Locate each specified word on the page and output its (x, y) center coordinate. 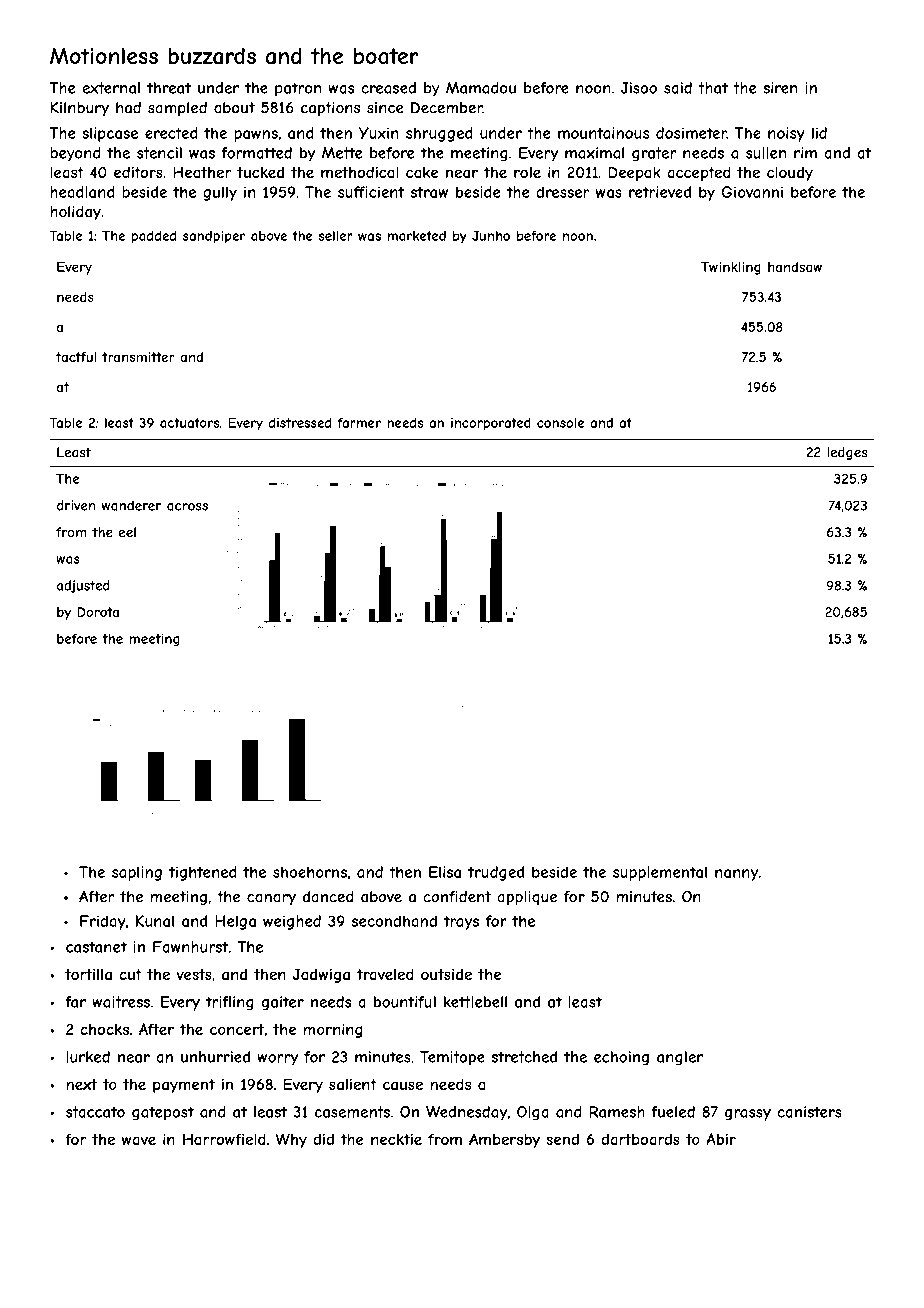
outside (446, 974)
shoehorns (310, 872)
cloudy (790, 173)
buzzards (212, 56)
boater (386, 56)
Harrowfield (224, 1139)
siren (780, 88)
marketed (417, 236)
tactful (76, 357)
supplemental (660, 873)
